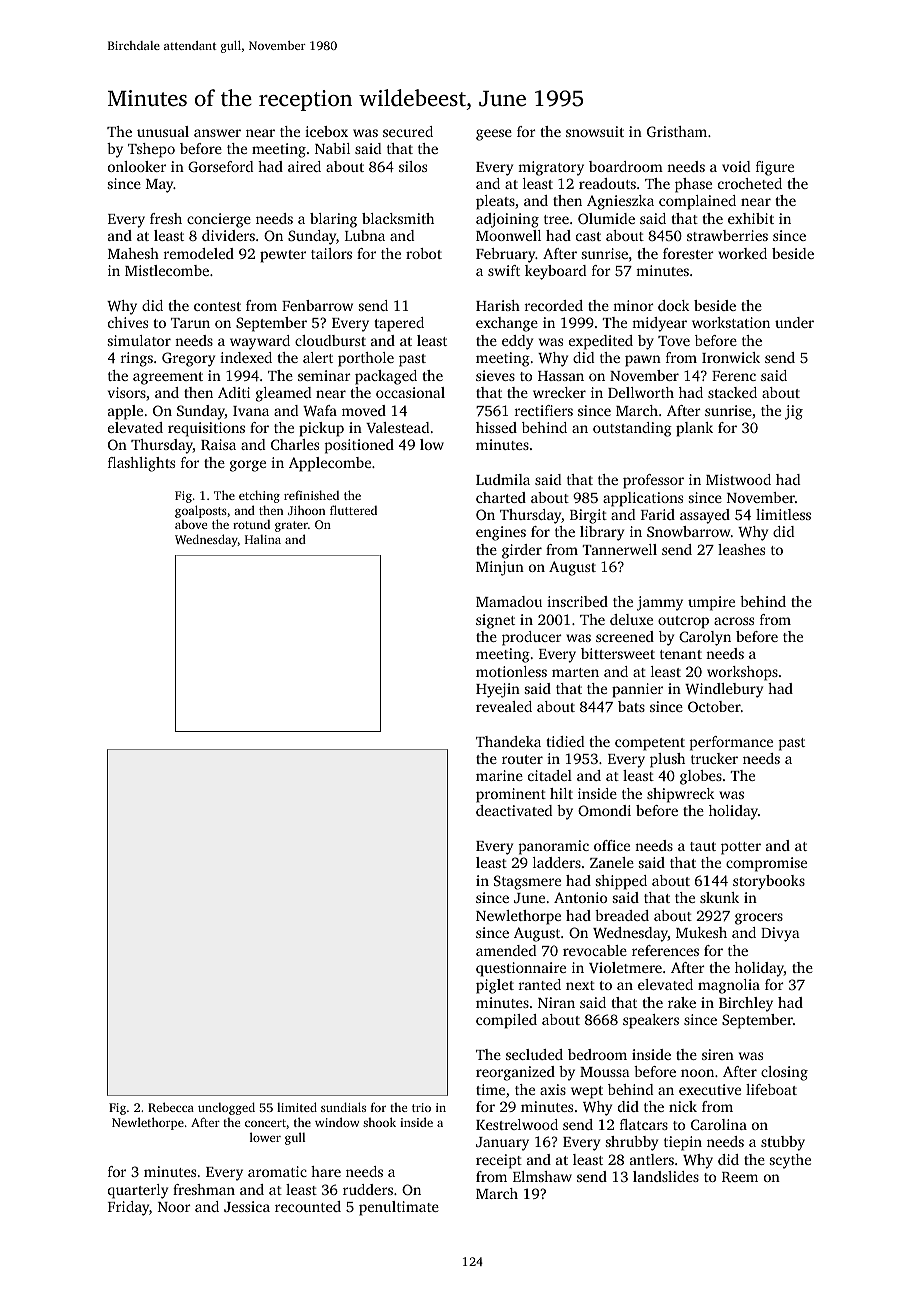  Describe the element at coordinates (188, 359) in the image. I see `Gregory` at that location.
